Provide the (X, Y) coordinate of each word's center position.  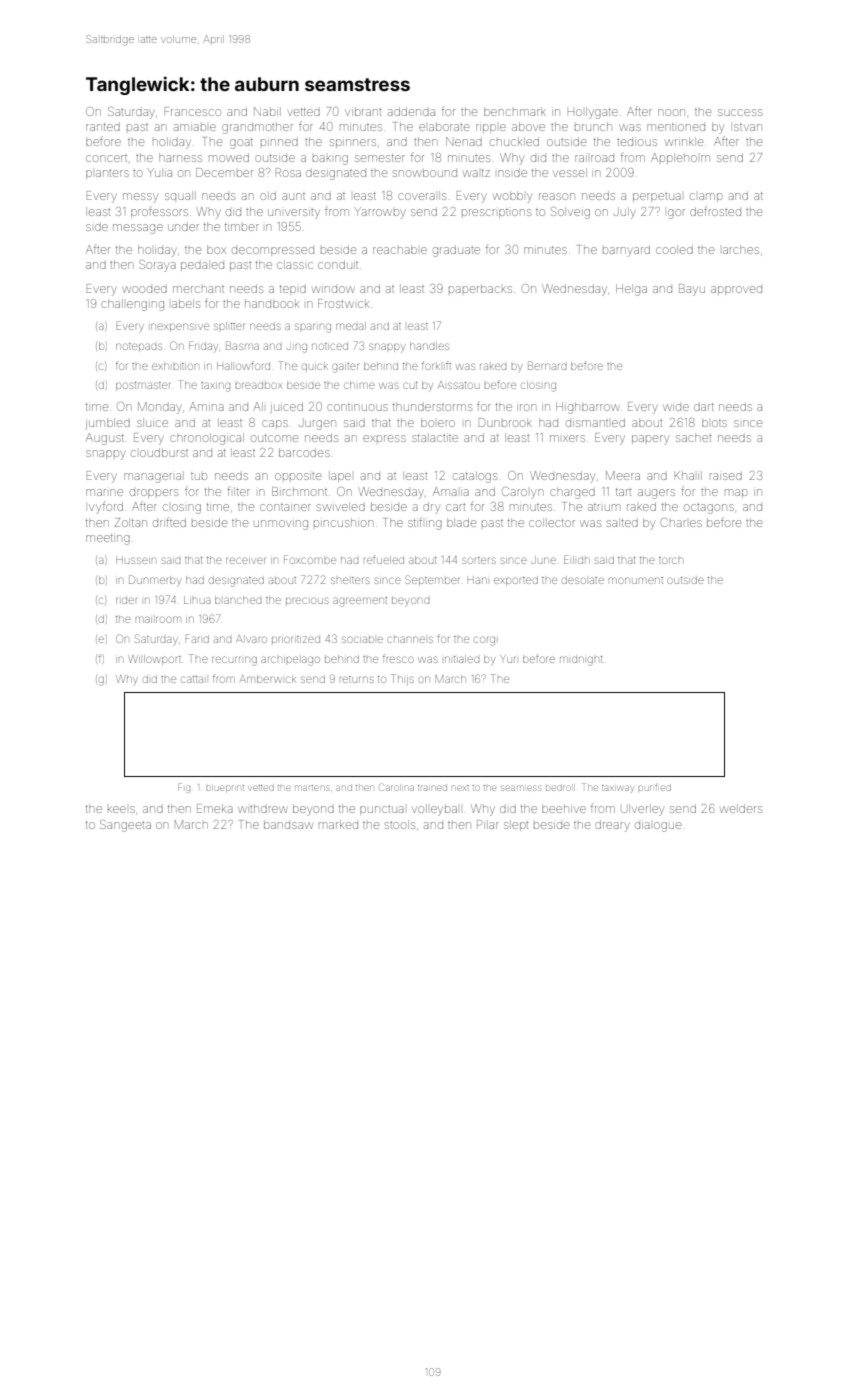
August (105, 439)
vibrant (363, 111)
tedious (637, 142)
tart (623, 492)
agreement (360, 602)
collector (552, 522)
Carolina (397, 787)
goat (241, 143)
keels (121, 809)
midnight (581, 661)
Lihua (197, 600)
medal (351, 326)
